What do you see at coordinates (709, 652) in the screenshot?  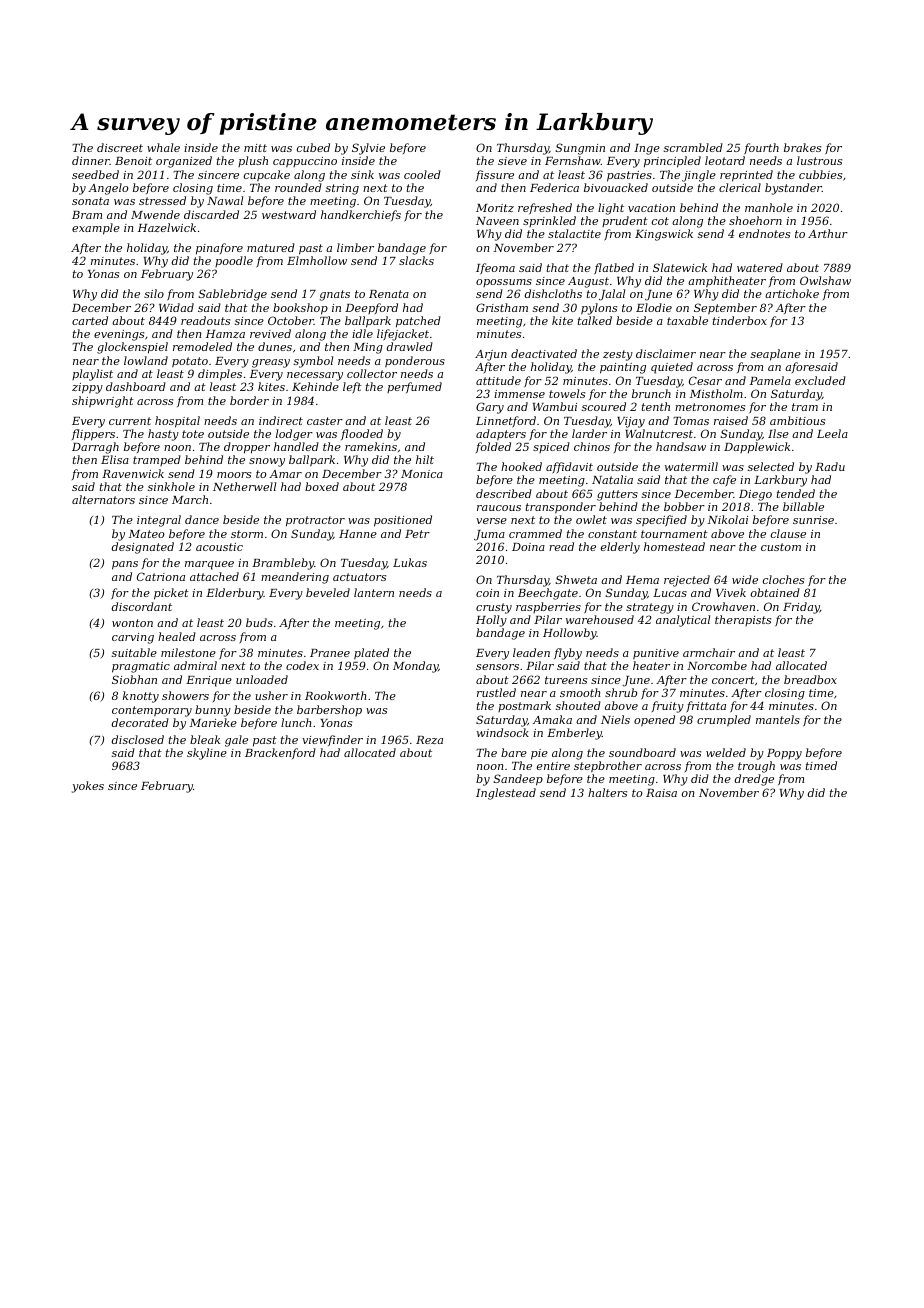 I see `armchair` at bounding box center [709, 652].
